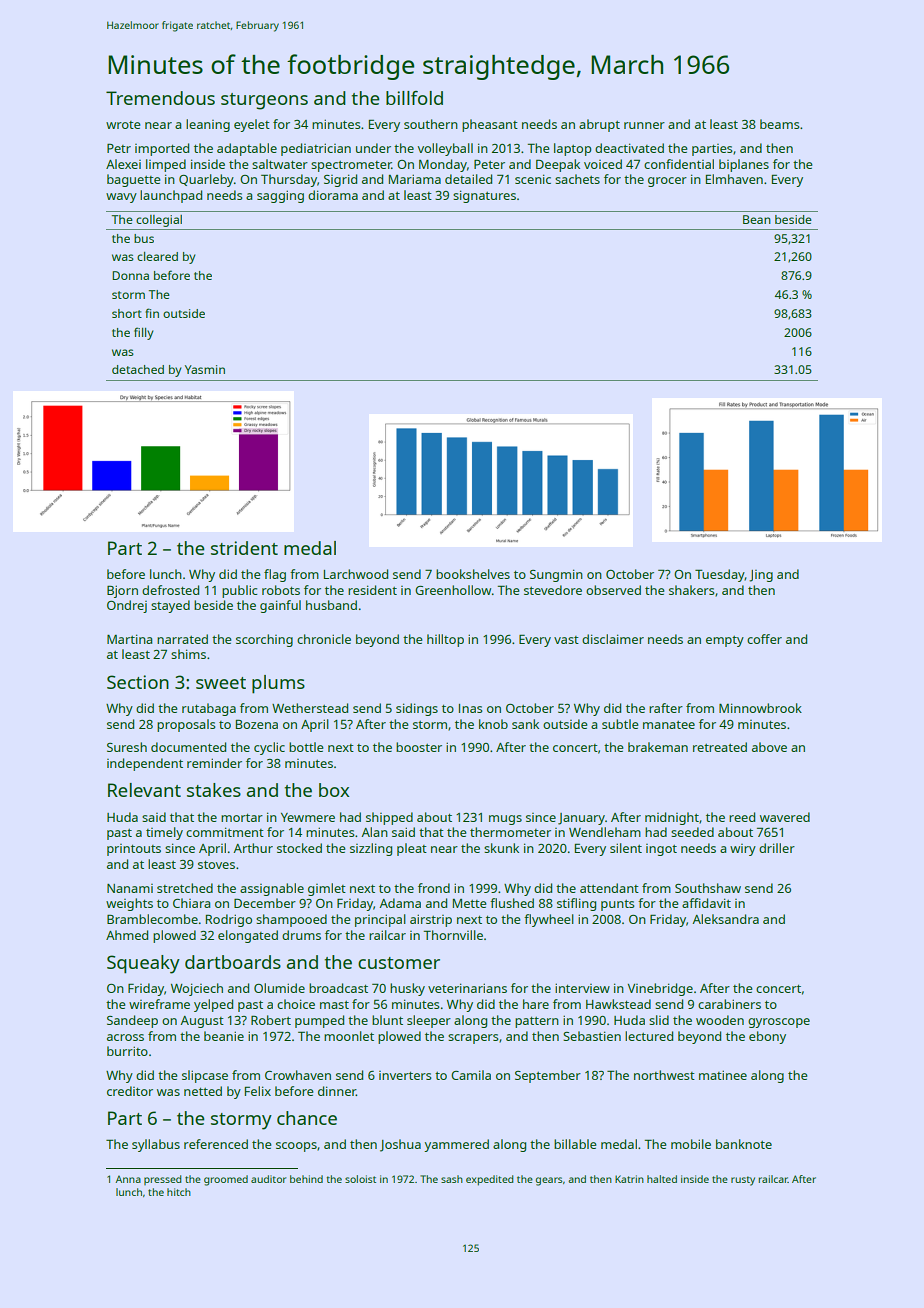 The height and width of the image is (1308, 924). Describe the element at coordinates (734, 179) in the image. I see `Elmhaven` at that location.
